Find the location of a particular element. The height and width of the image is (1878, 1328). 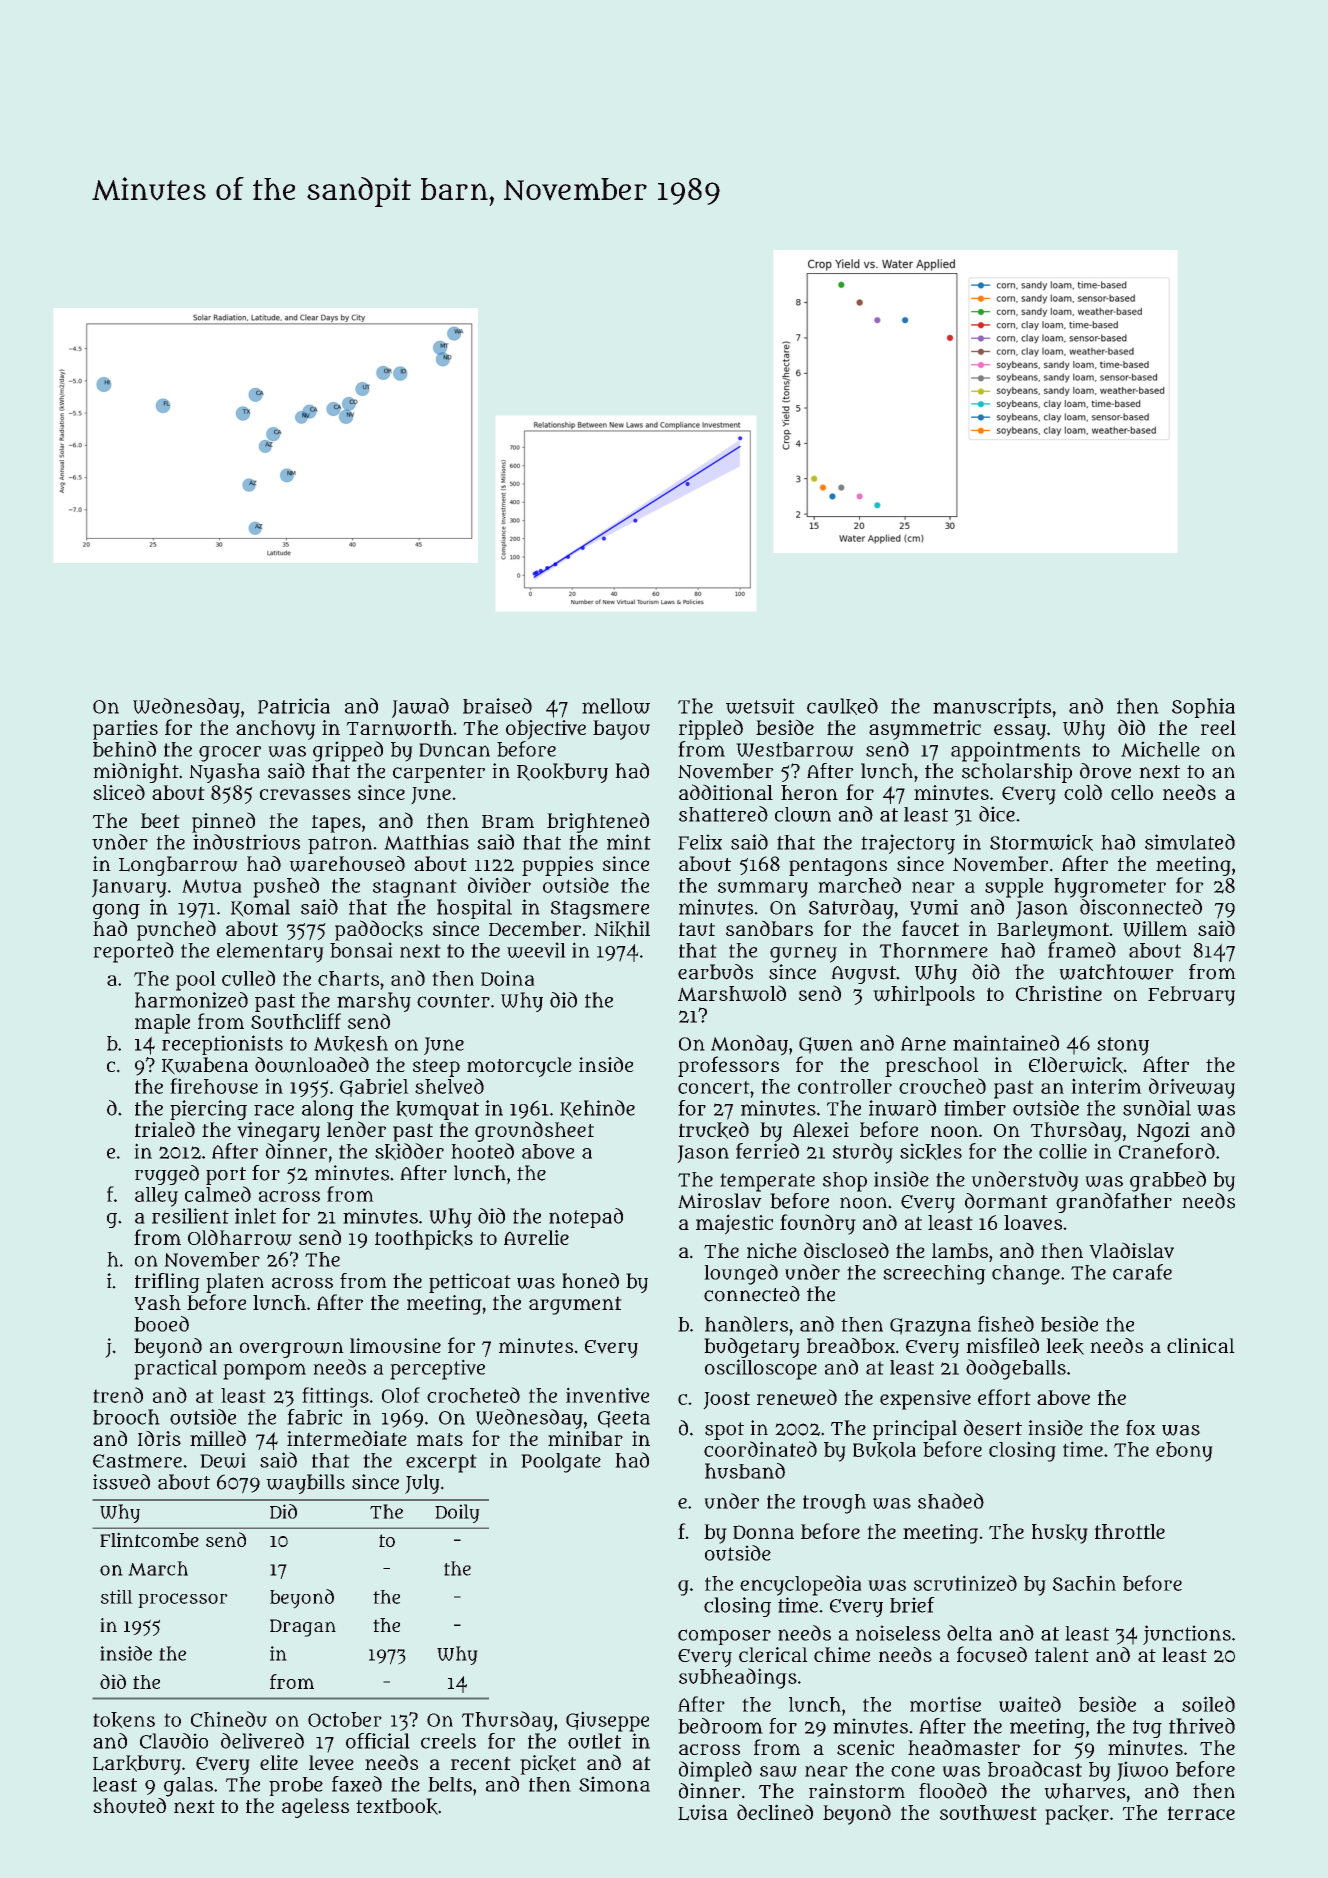

milled is located at coordinates (218, 1438).
